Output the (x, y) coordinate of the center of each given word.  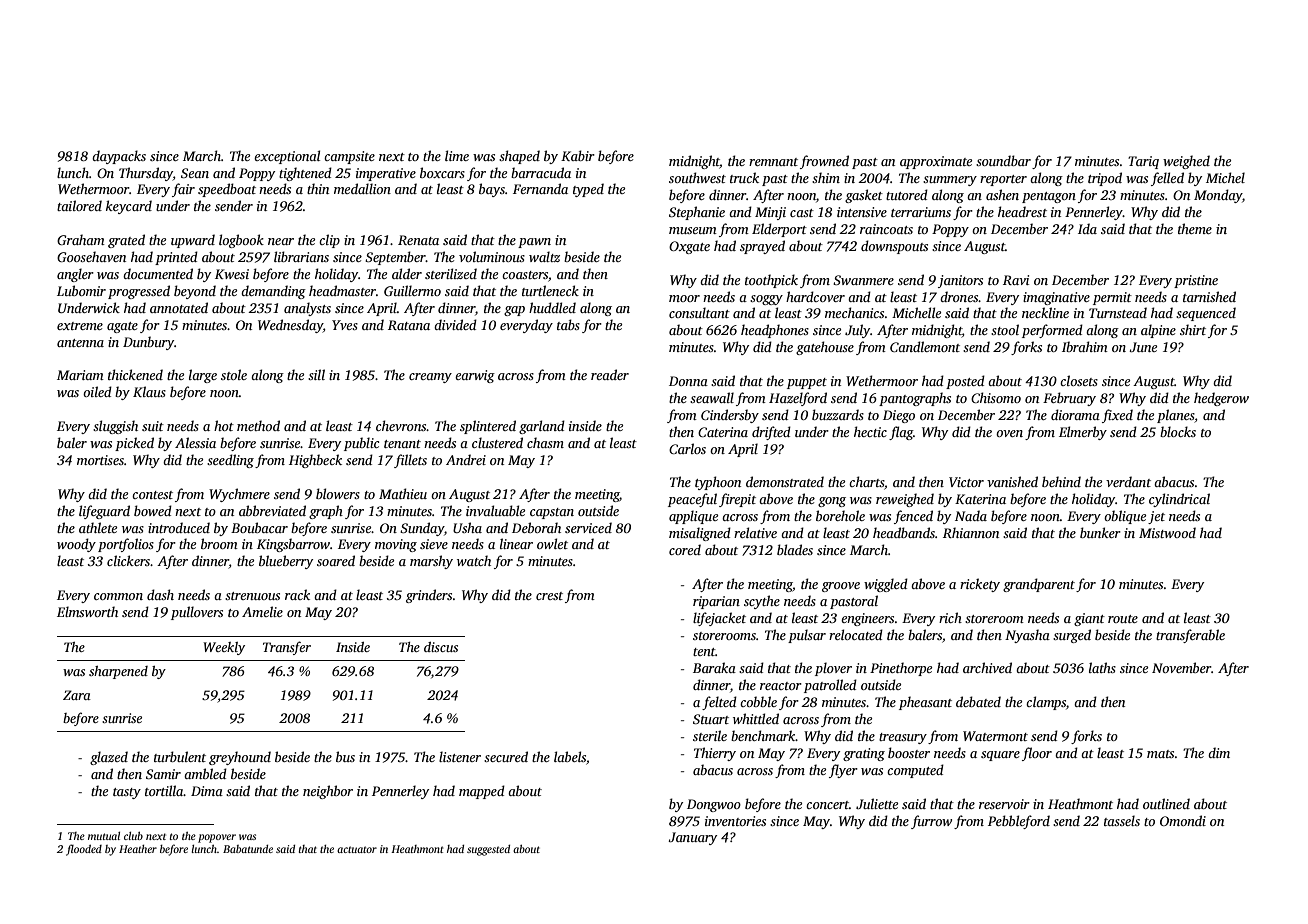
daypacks (119, 157)
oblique (1125, 517)
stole (234, 374)
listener (460, 756)
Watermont (995, 736)
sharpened (118, 672)
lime (457, 155)
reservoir (1004, 804)
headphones (775, 331)
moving (396, 545)
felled (1167, 179)
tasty (127, 793)
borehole (840, 515)
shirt (1193, 329)
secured (506, 756)
